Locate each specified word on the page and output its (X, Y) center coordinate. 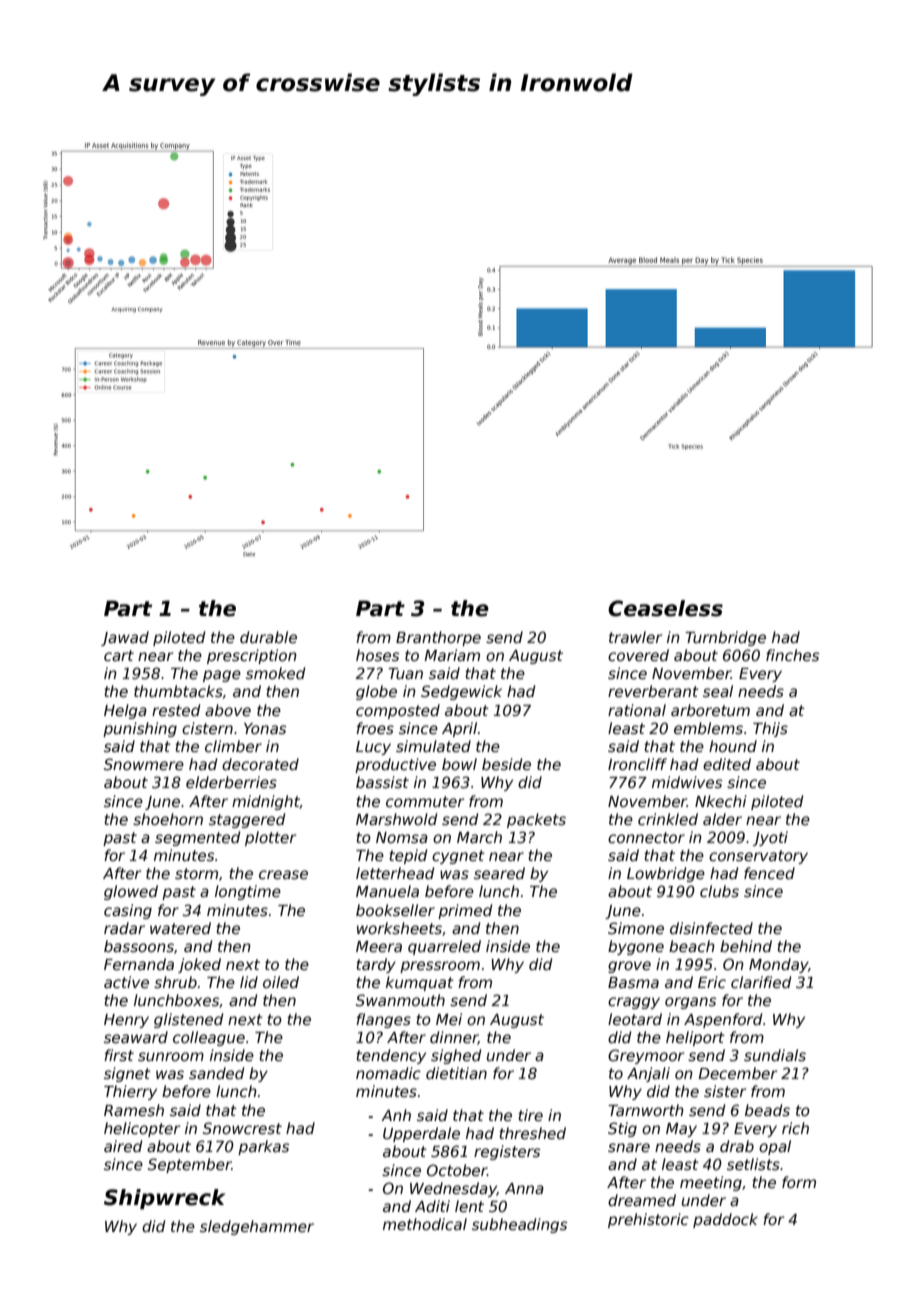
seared (499, 873)
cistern (207, 728)
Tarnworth (646, 1110)
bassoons (139, 946)
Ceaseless (665, 608)
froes (375, 728)
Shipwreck (164, 1199)
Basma (633, 982)
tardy (376, 965)
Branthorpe (438, 638)
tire (530, 1115)
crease (283, 874)
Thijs (770, 729)
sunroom (171, 1056)
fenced (769, 873)
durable (268, 637)
